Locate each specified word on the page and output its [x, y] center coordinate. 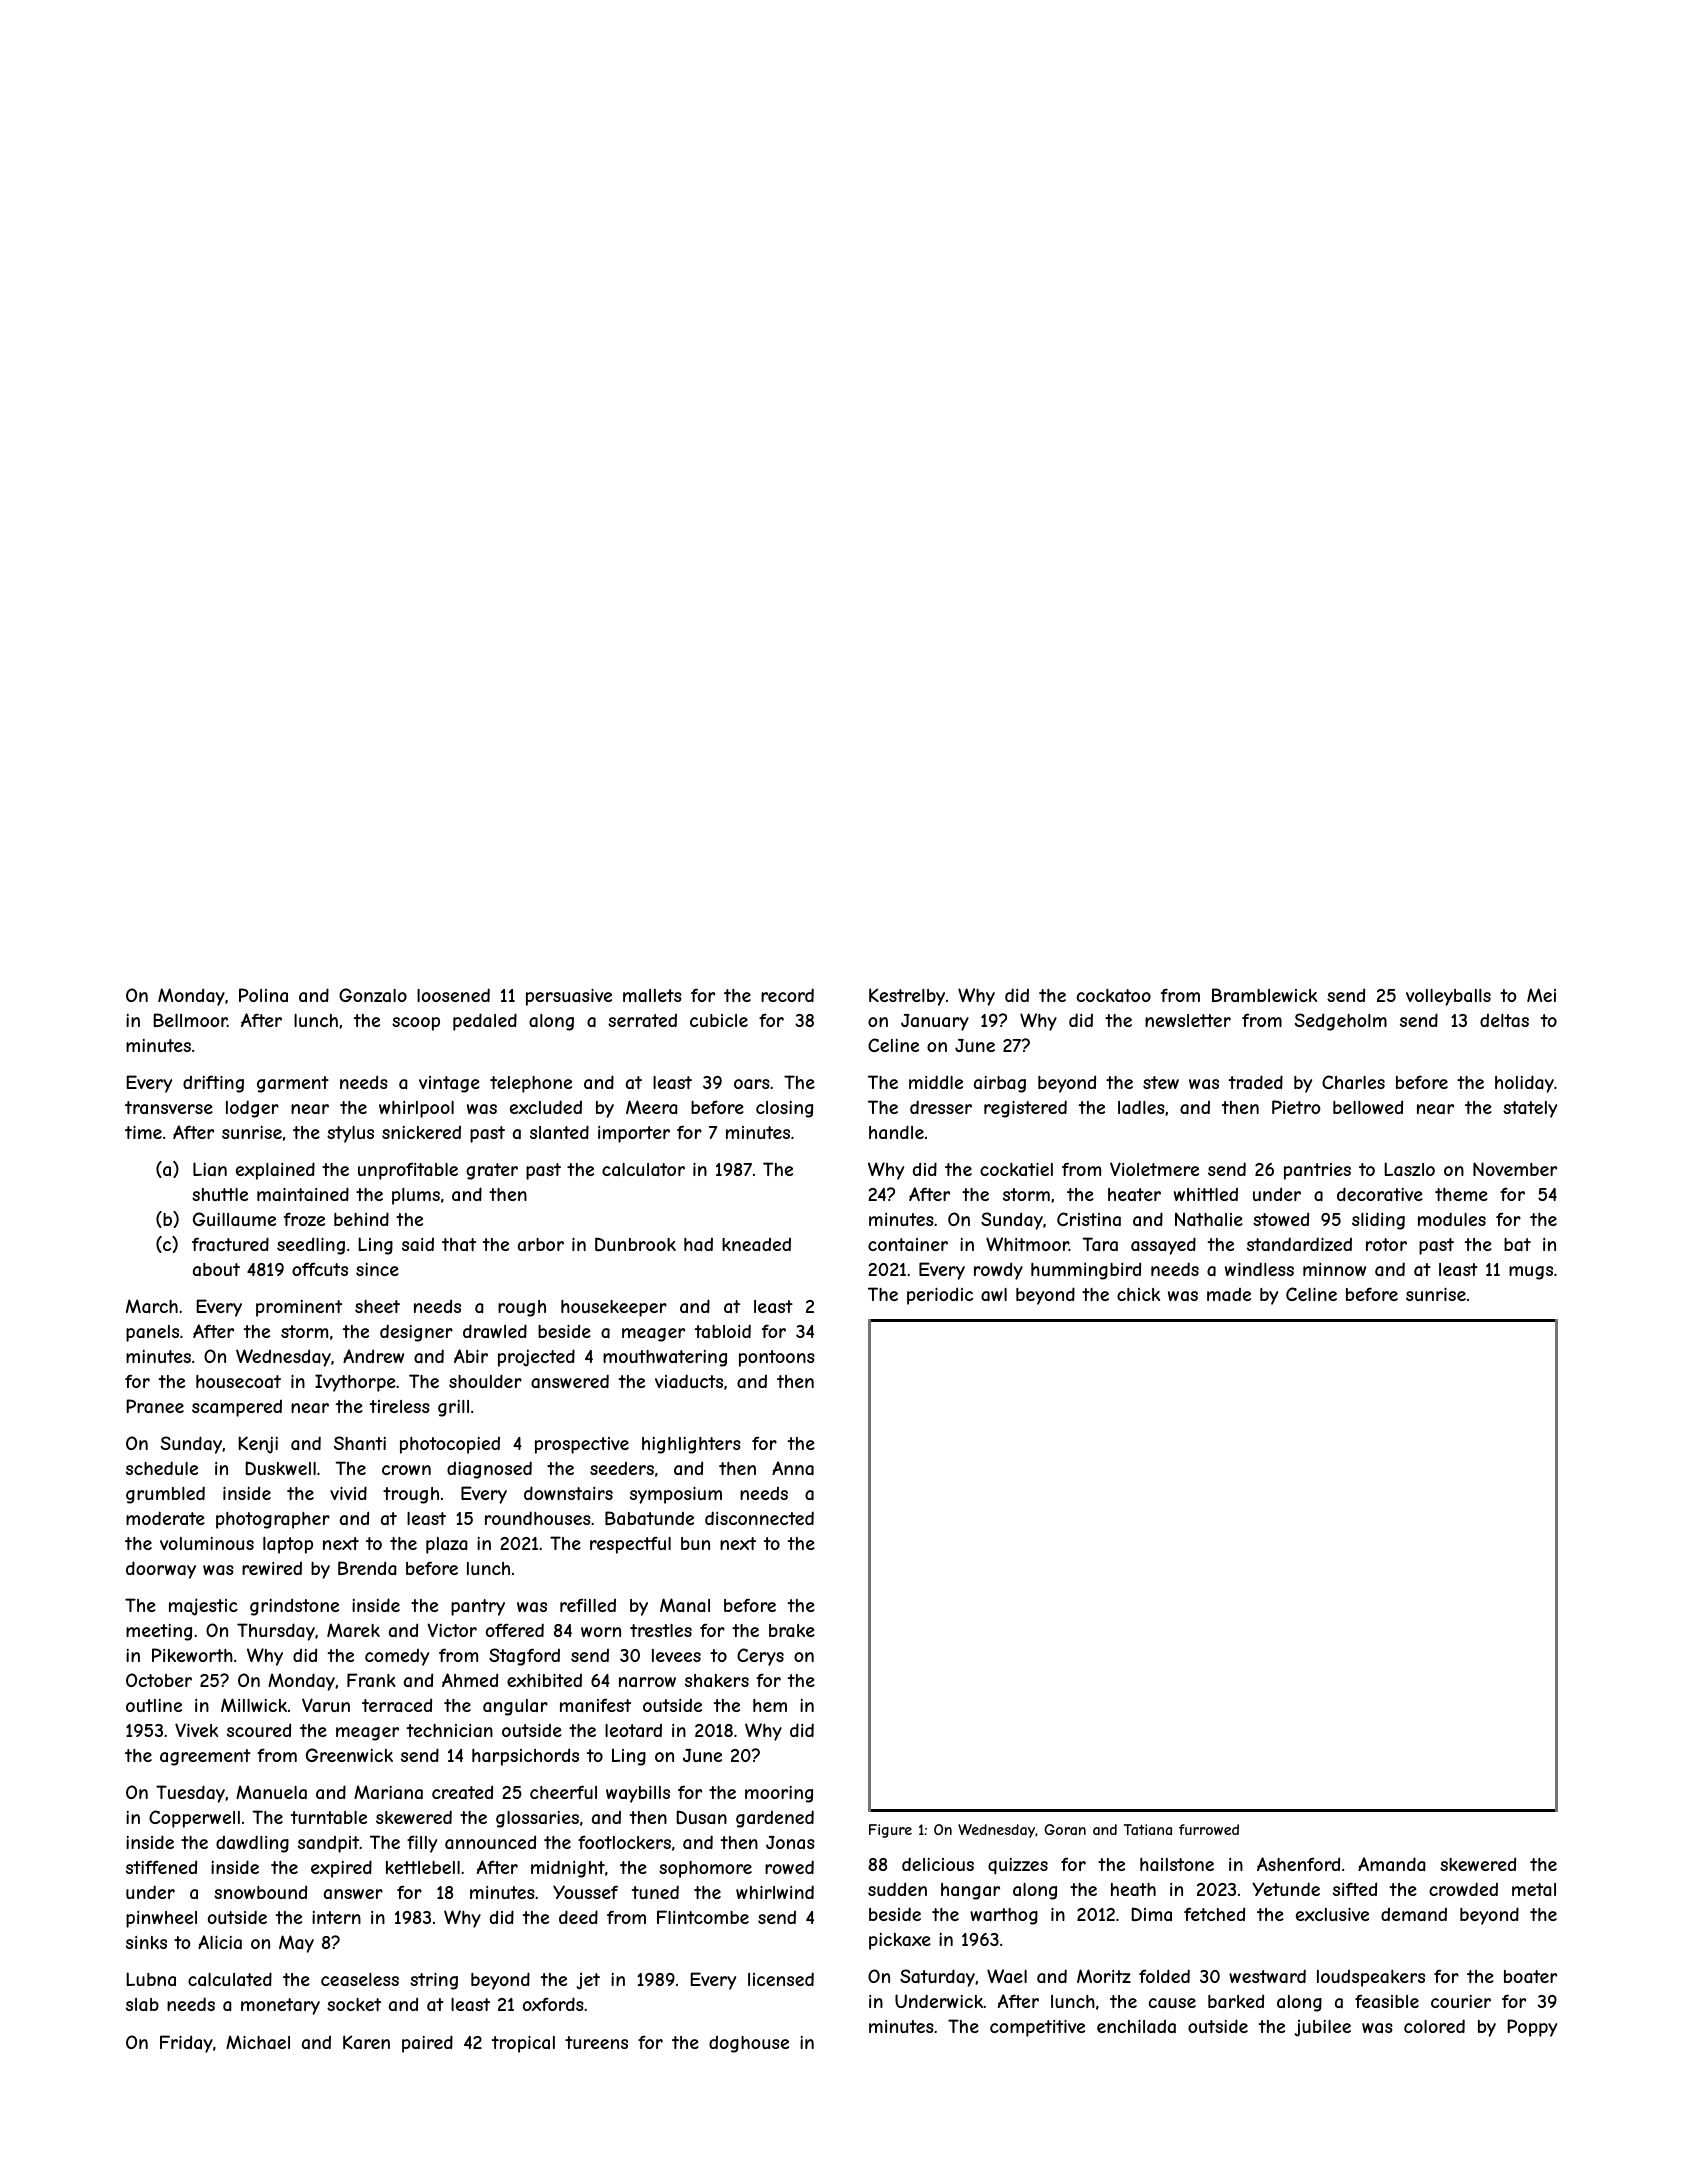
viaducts [689, 1381]
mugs [1531, 1273]
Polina [263, 995]
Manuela [271, 1792]
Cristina [1089, 1219]
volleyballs [1448, 997]
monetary [280, 2006]
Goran [1065, 1829]
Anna [793, 1468]
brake [792, 1630]
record [787, 995]
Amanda [1391, 1864]
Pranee [155, 1406]
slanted [559, 1132]
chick [1138, 1294]
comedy [397, 1657]
